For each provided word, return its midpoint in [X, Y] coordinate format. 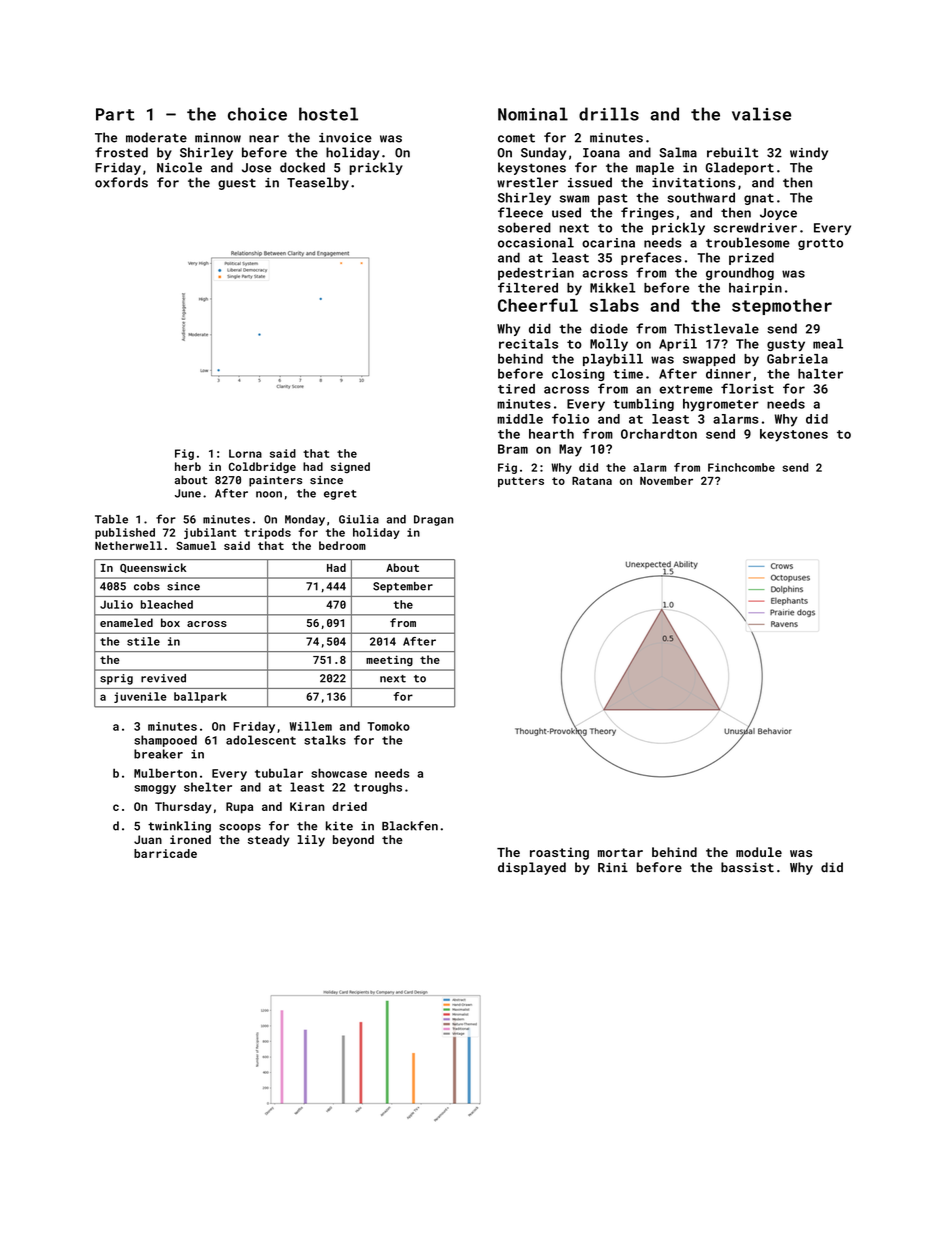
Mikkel [613, 288]
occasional [536, 242]
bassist [747, 867]
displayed [532, 868]
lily [311, 841]
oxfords [121, 182]
